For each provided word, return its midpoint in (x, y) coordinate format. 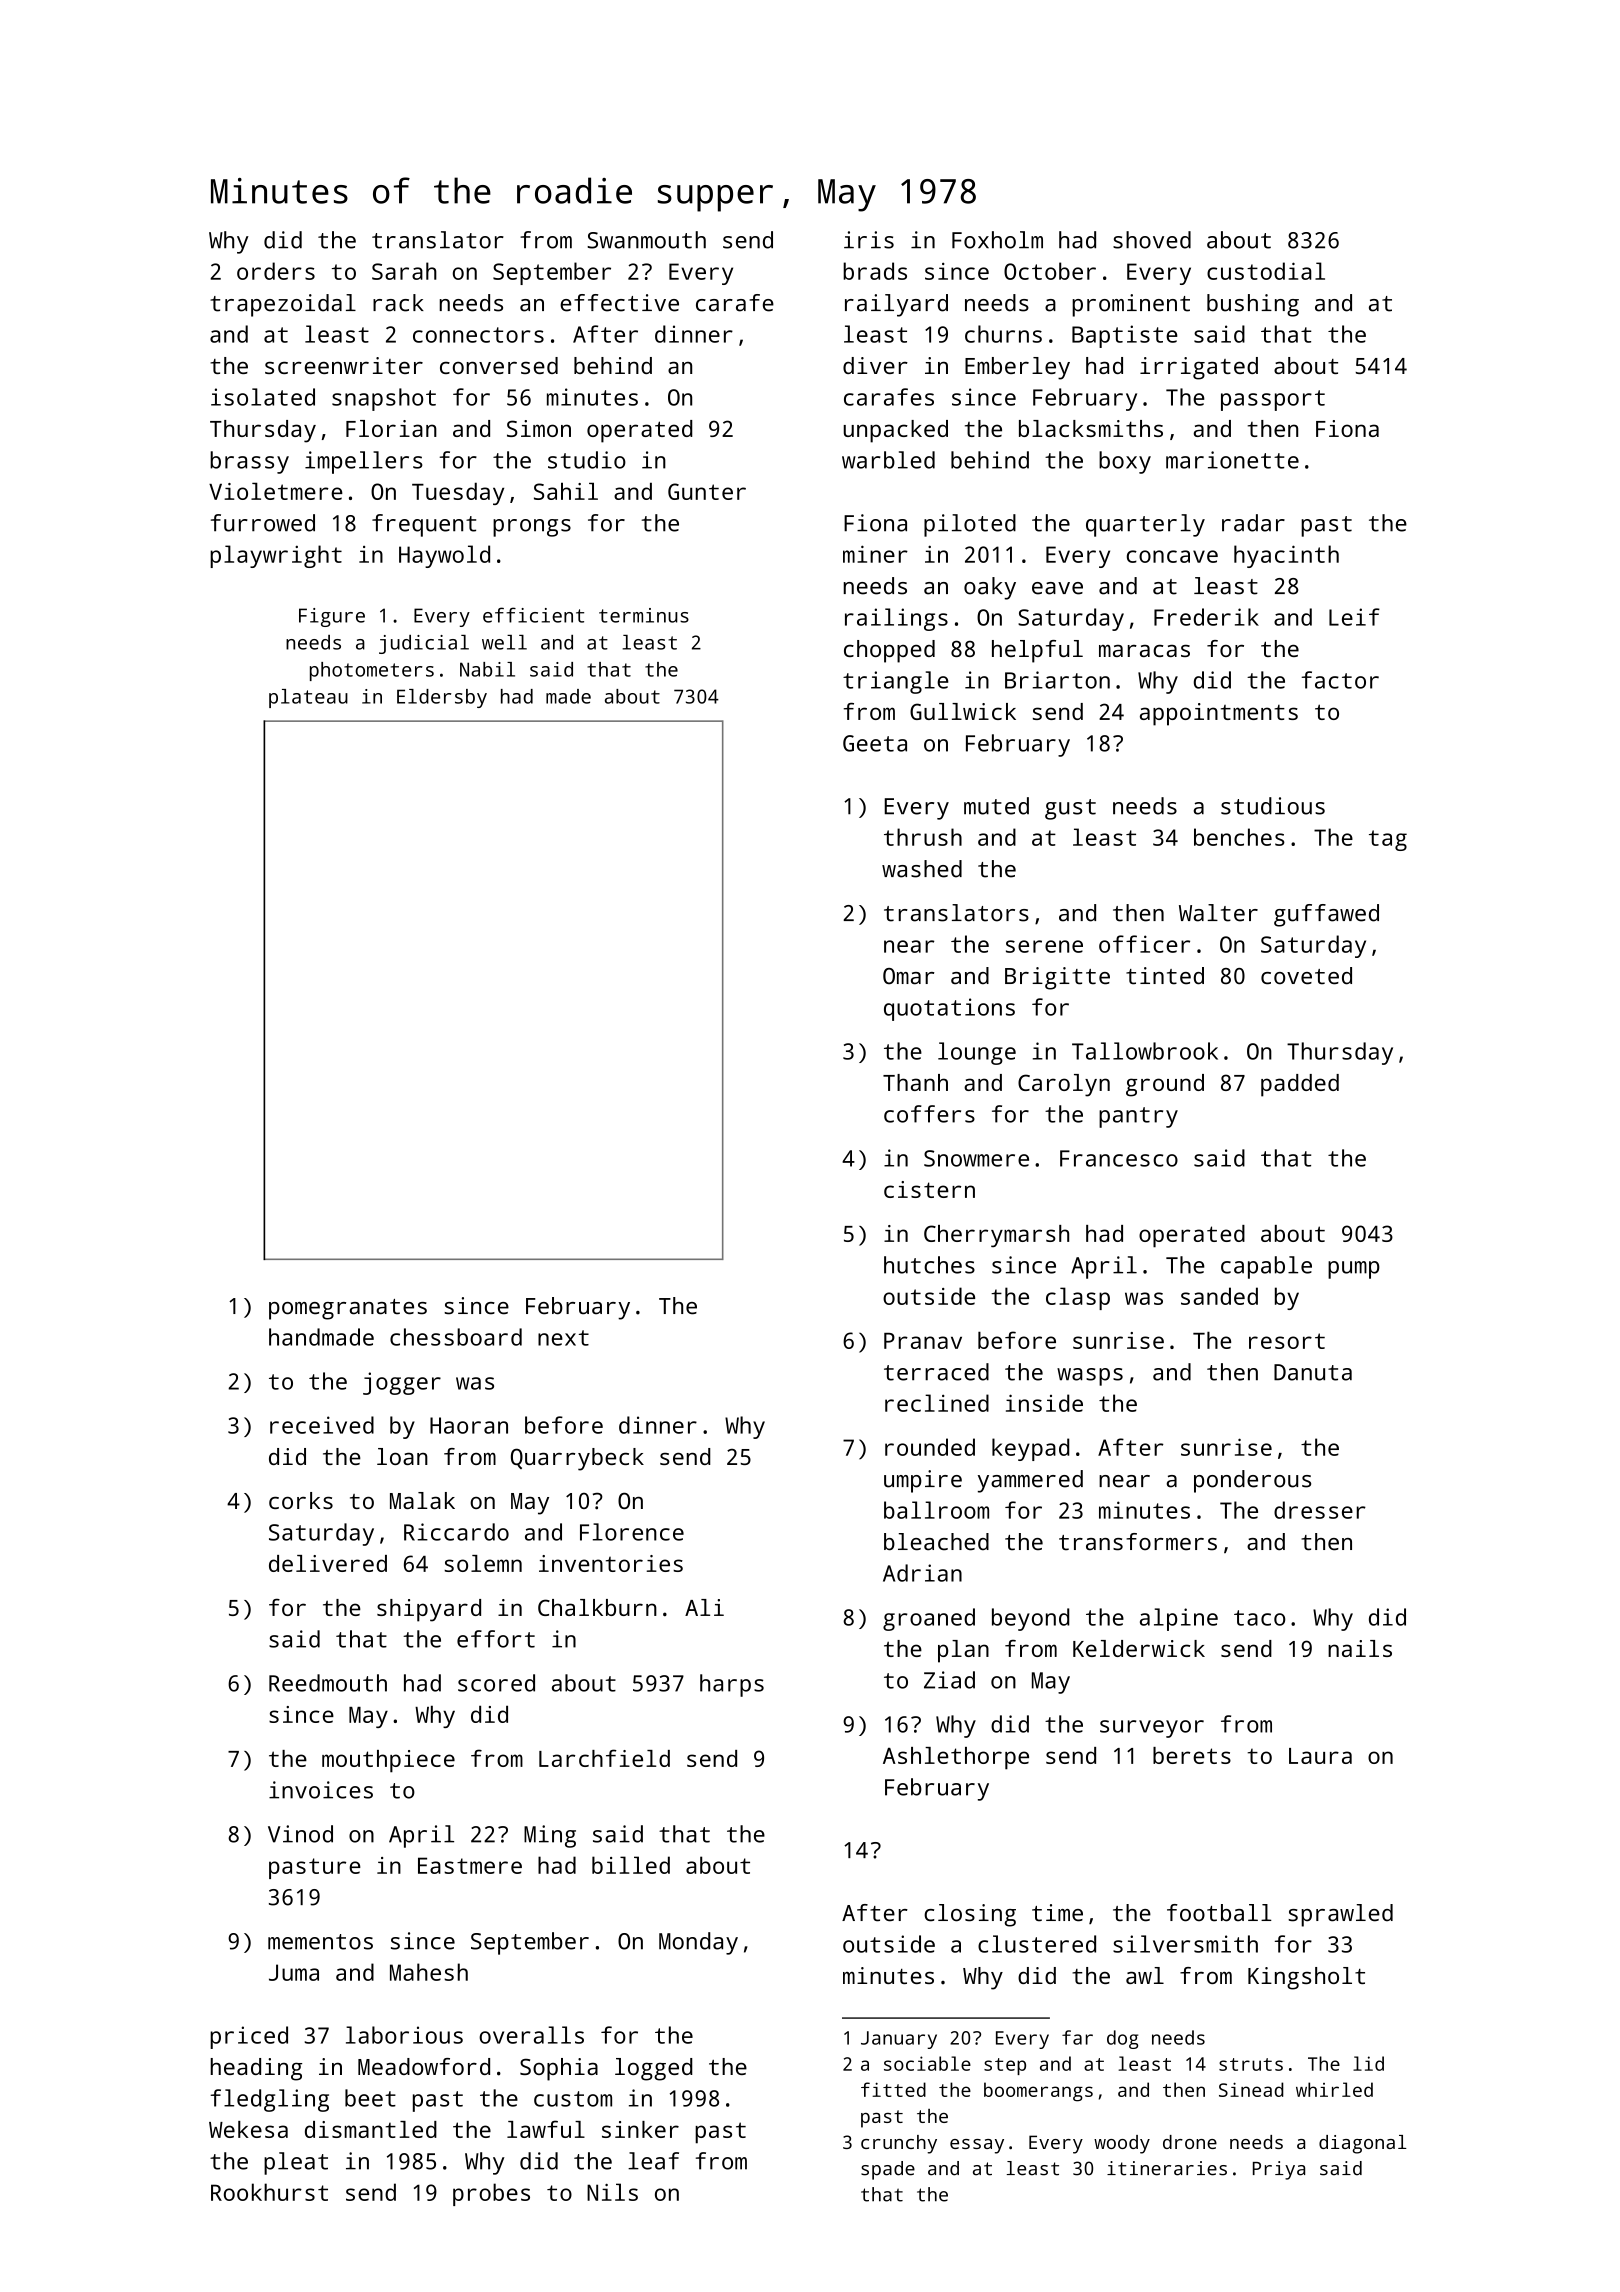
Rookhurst (269, 2192)
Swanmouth (646, 240)
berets (1192, 1755)
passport (1273, 400)
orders (276, 271)
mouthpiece (388, 1761)
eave (1057, 588)
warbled (888, 460)
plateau (308, 698)
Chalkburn (597, 1607)
